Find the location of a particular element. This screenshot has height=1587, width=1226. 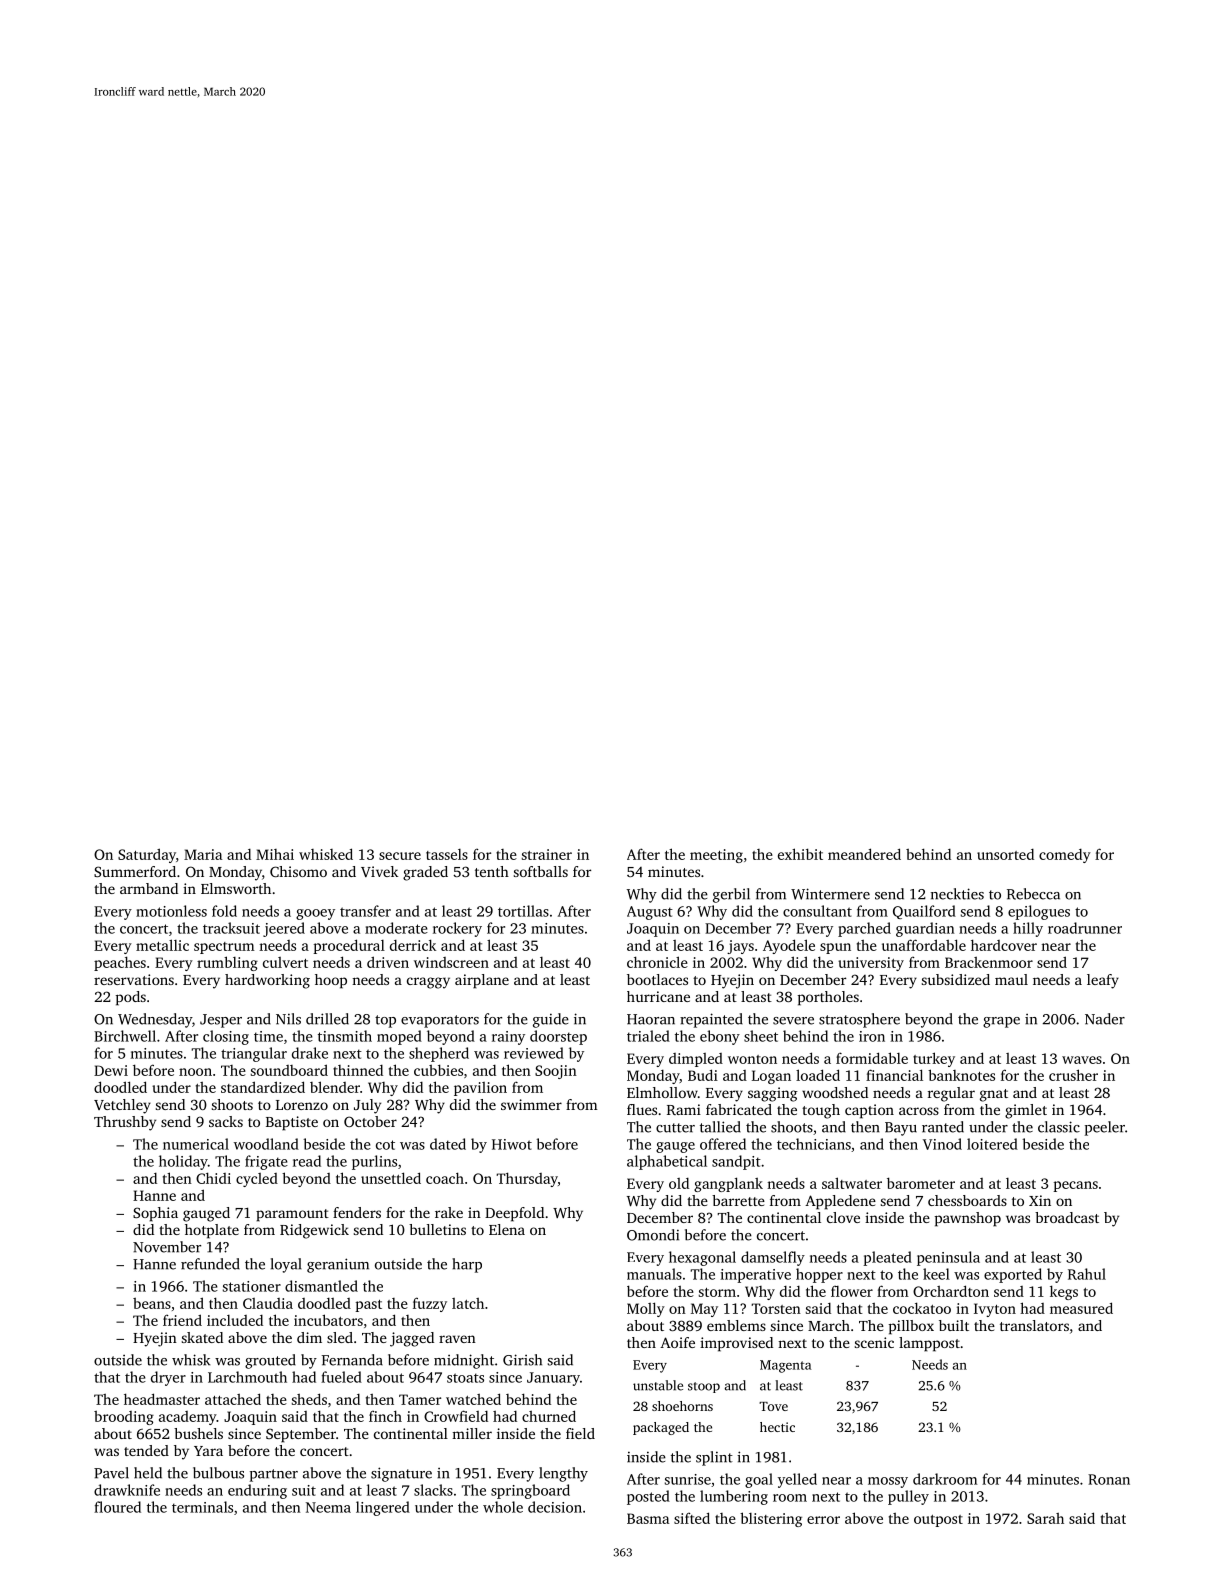

sunrise is located at coordinates (688, 1479).
